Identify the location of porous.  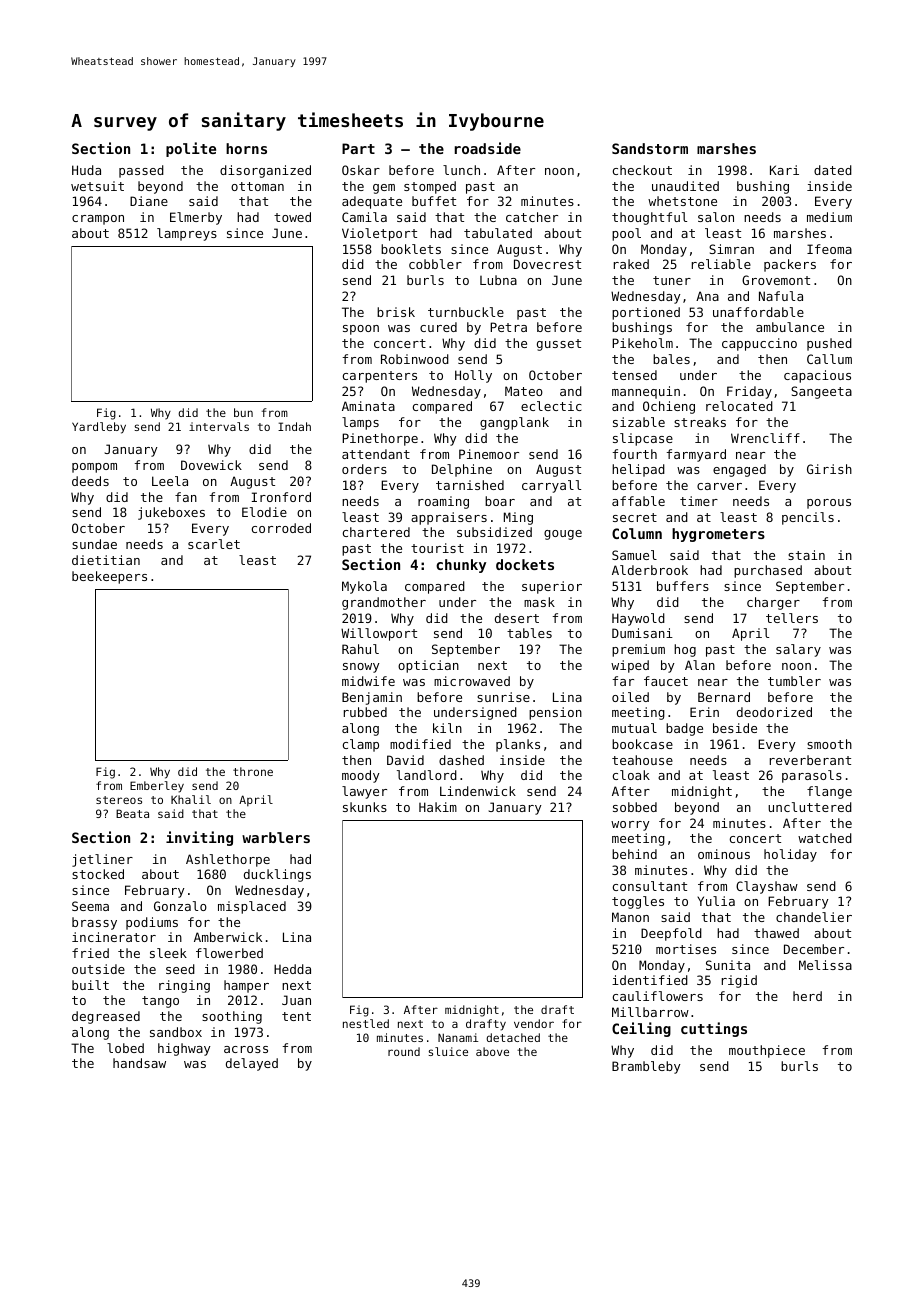
(829, 504).
